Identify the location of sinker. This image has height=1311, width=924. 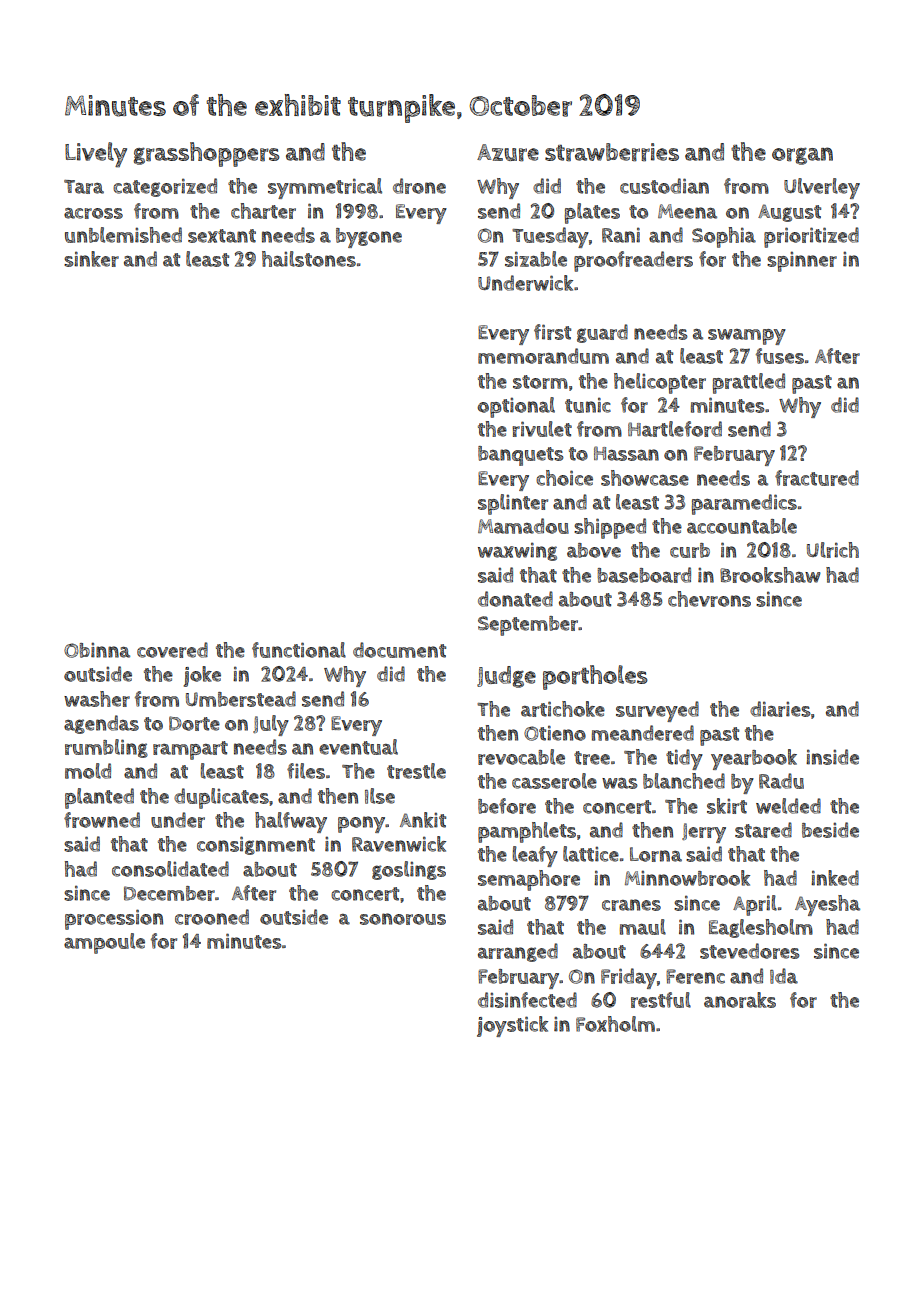
(91, 259).
